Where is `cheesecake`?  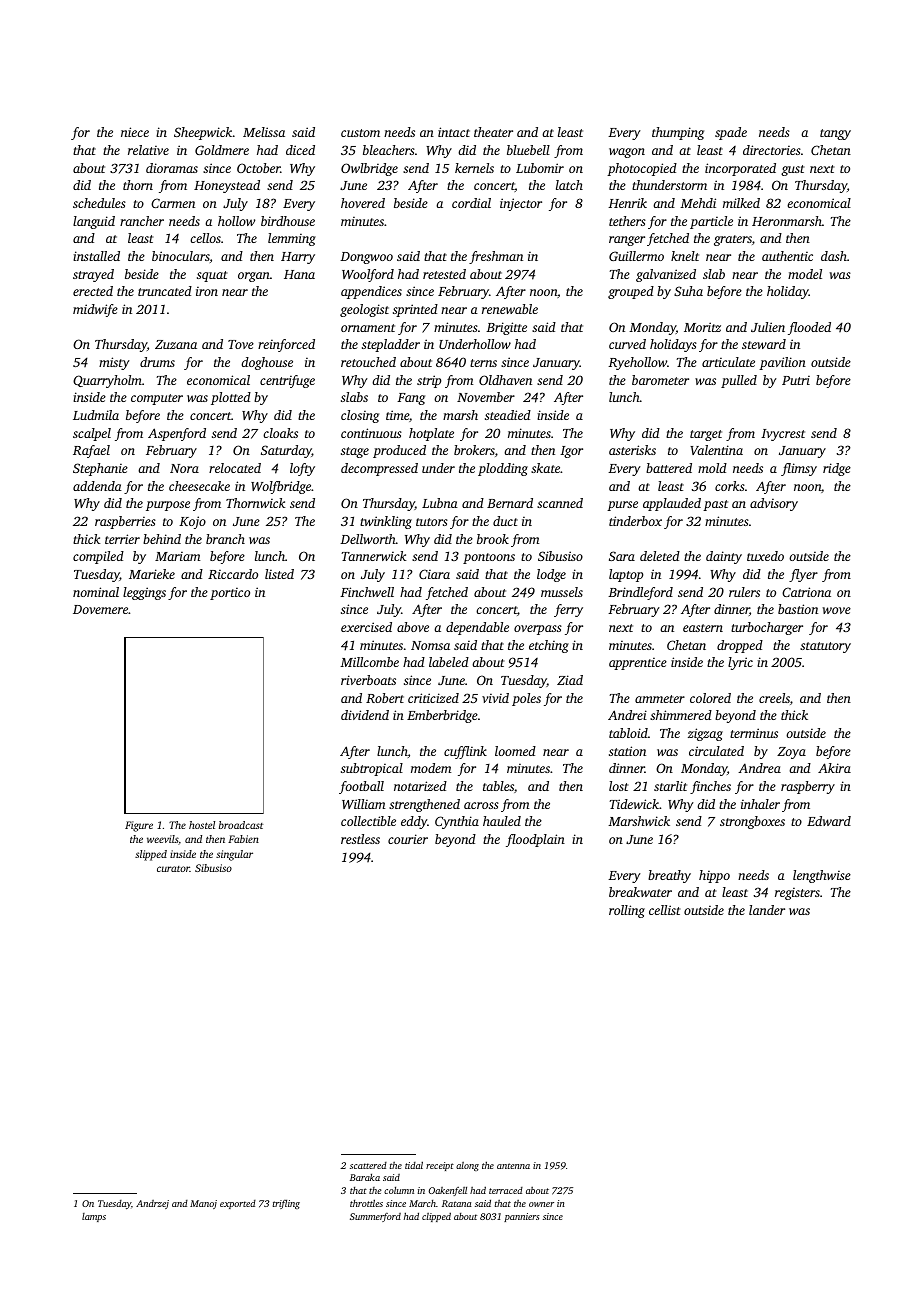
cheesecake is located at coordinates (199, 486).
